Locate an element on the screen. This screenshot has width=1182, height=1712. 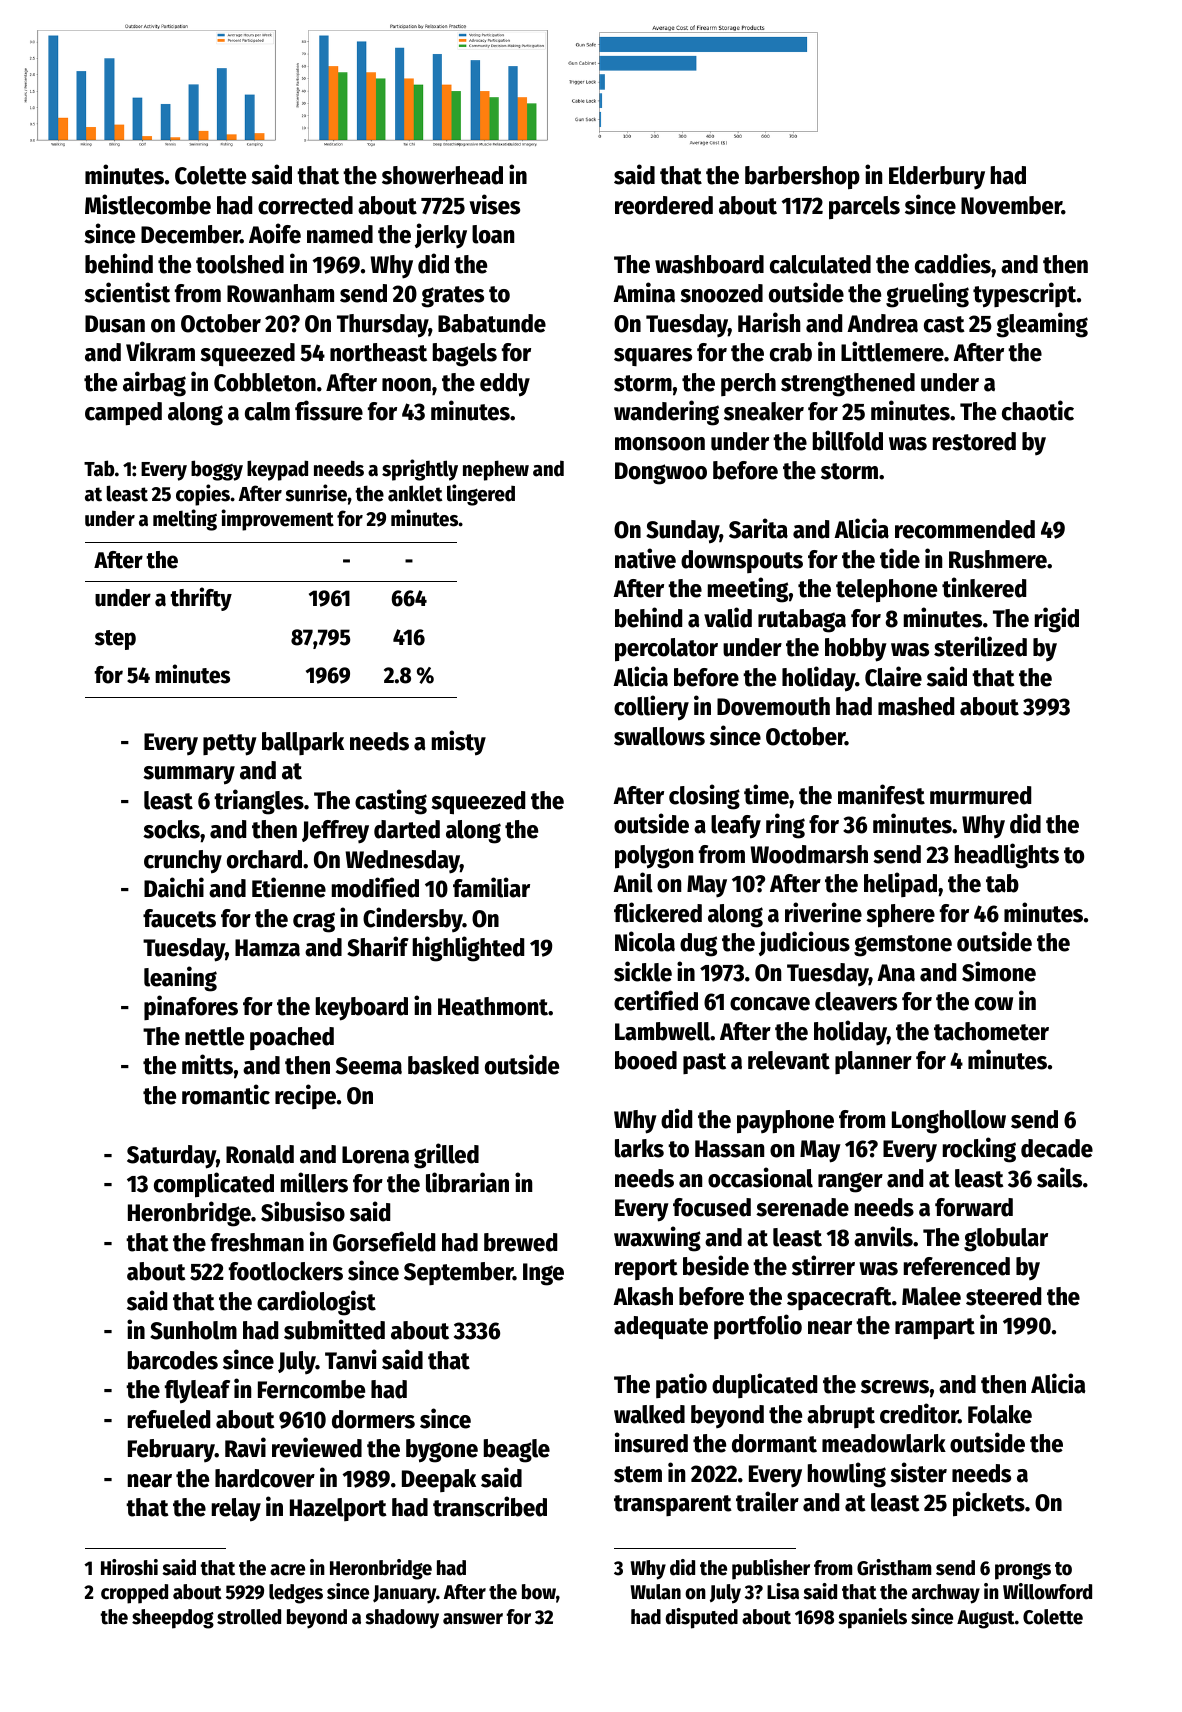
answer is located at coordinates (473, 1619).
